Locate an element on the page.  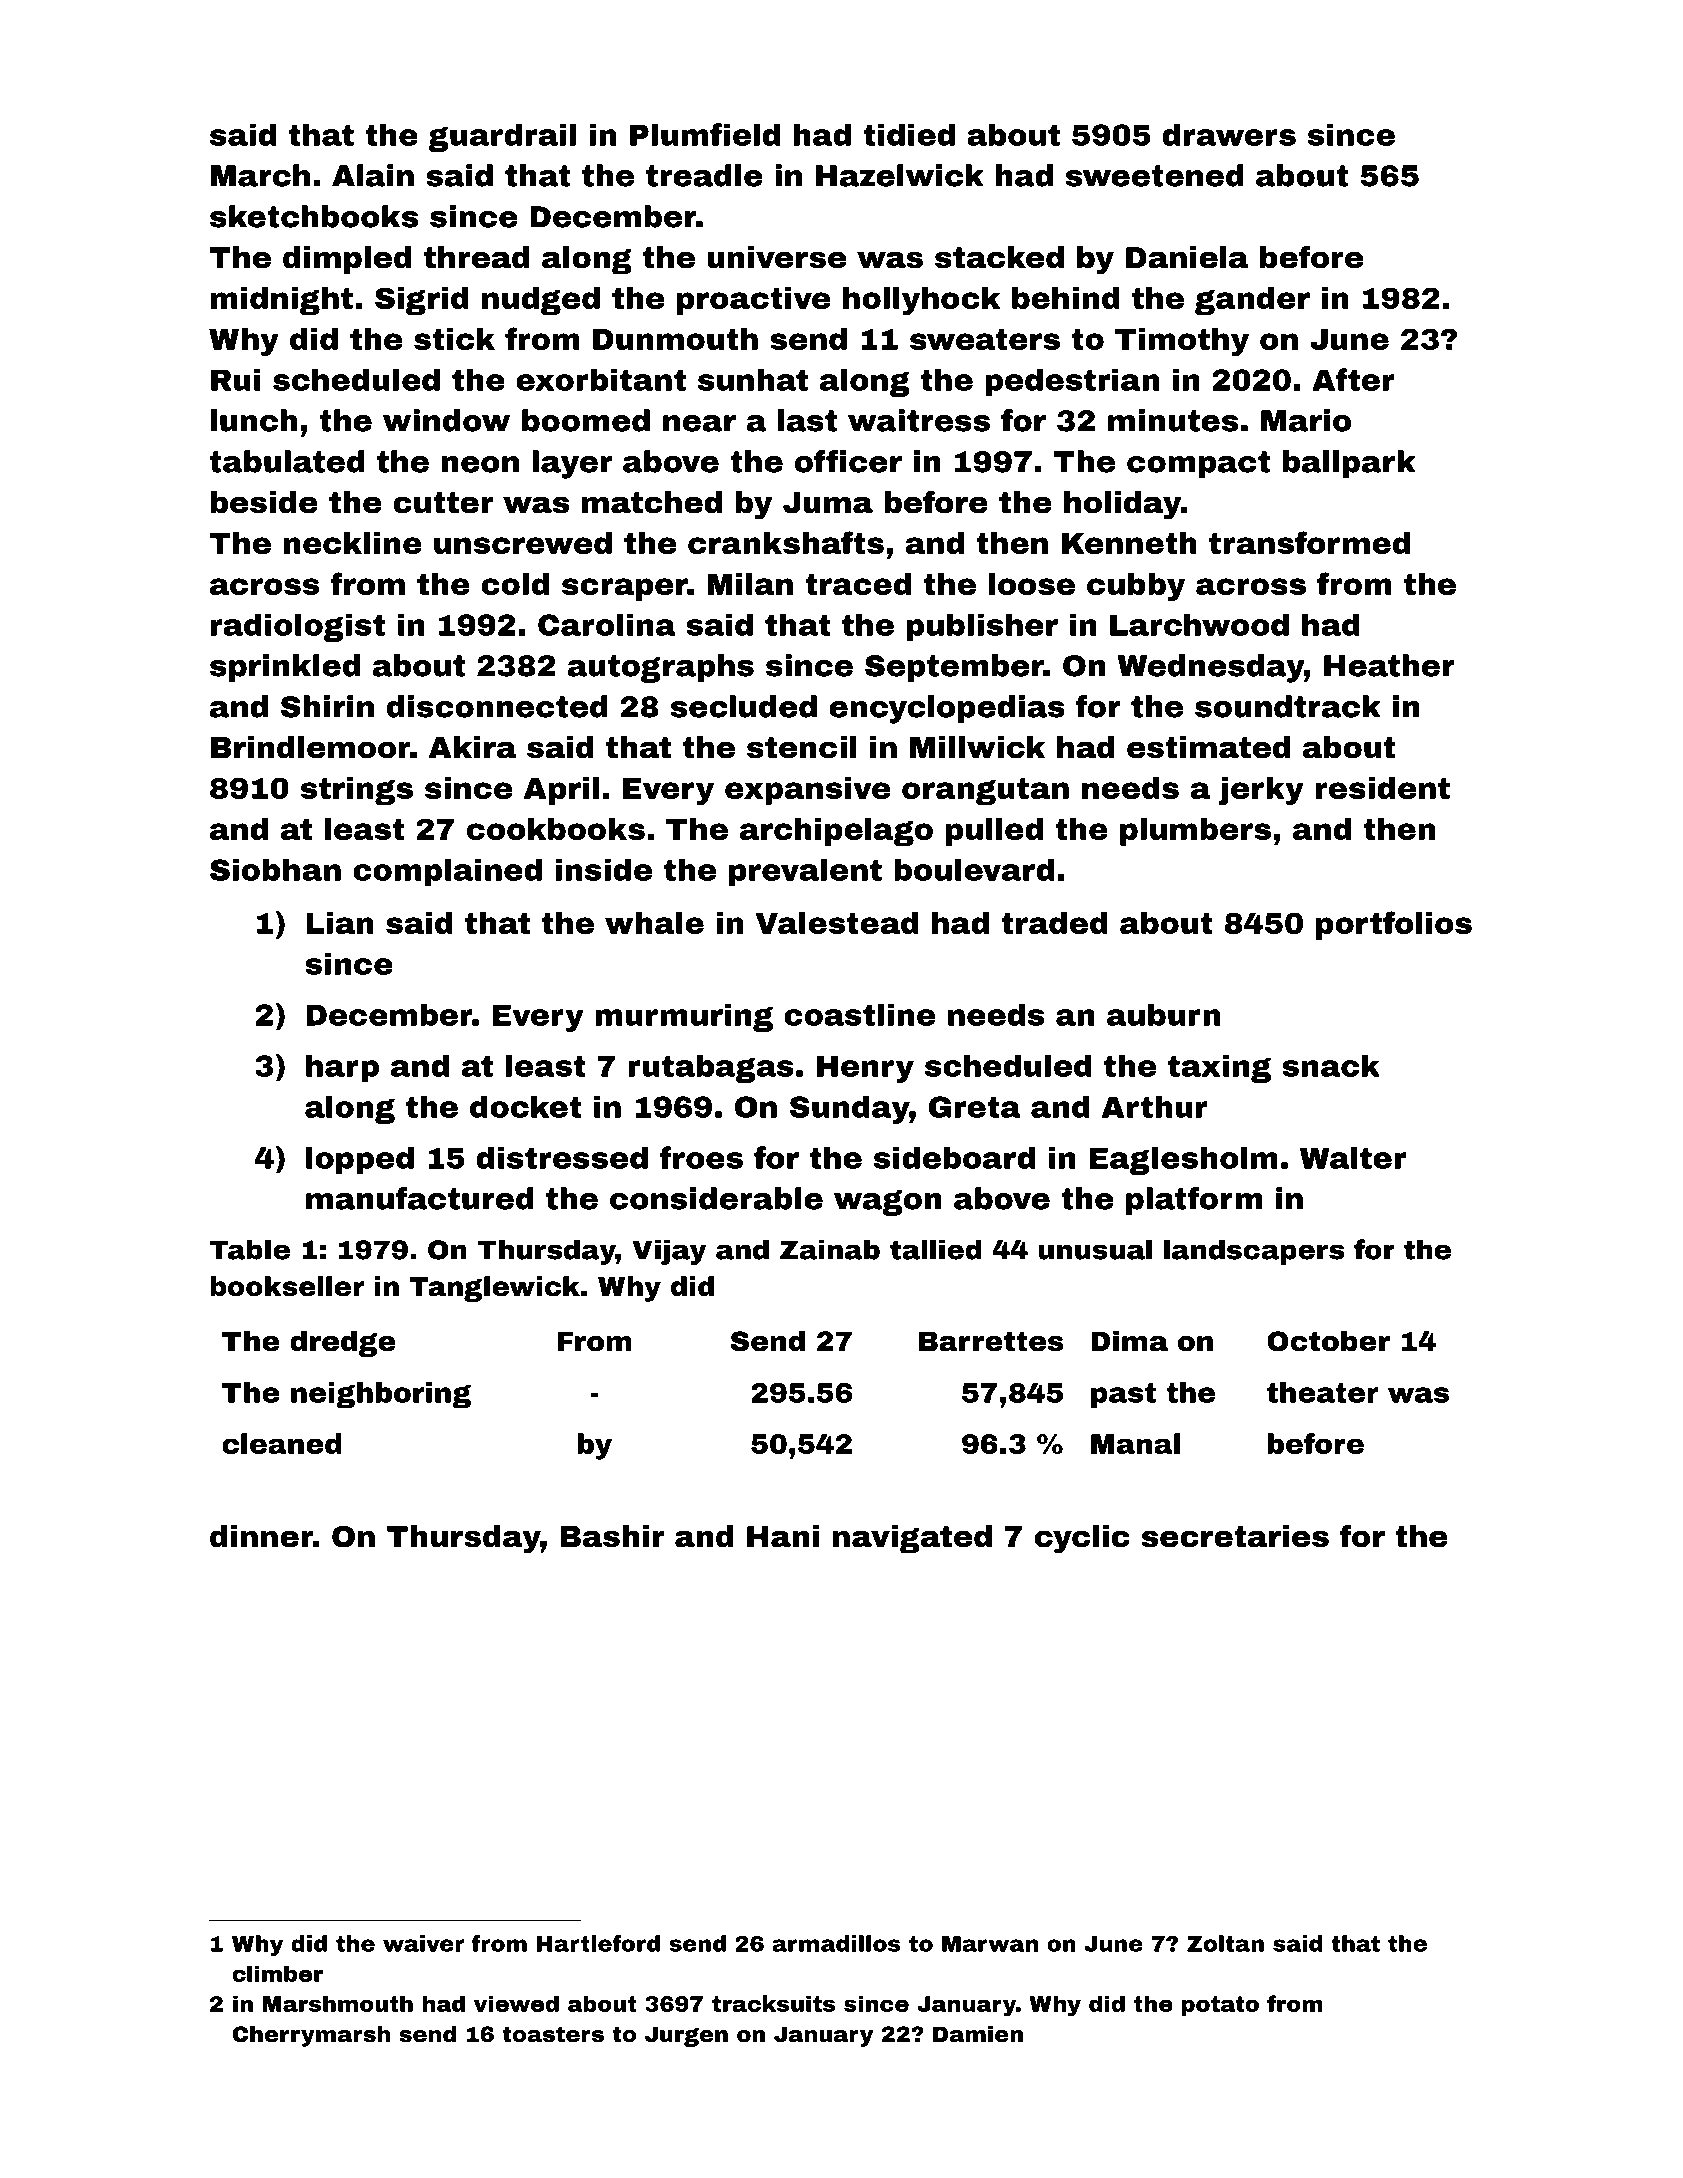
Vijay is located at coordinates (669, 1252).
